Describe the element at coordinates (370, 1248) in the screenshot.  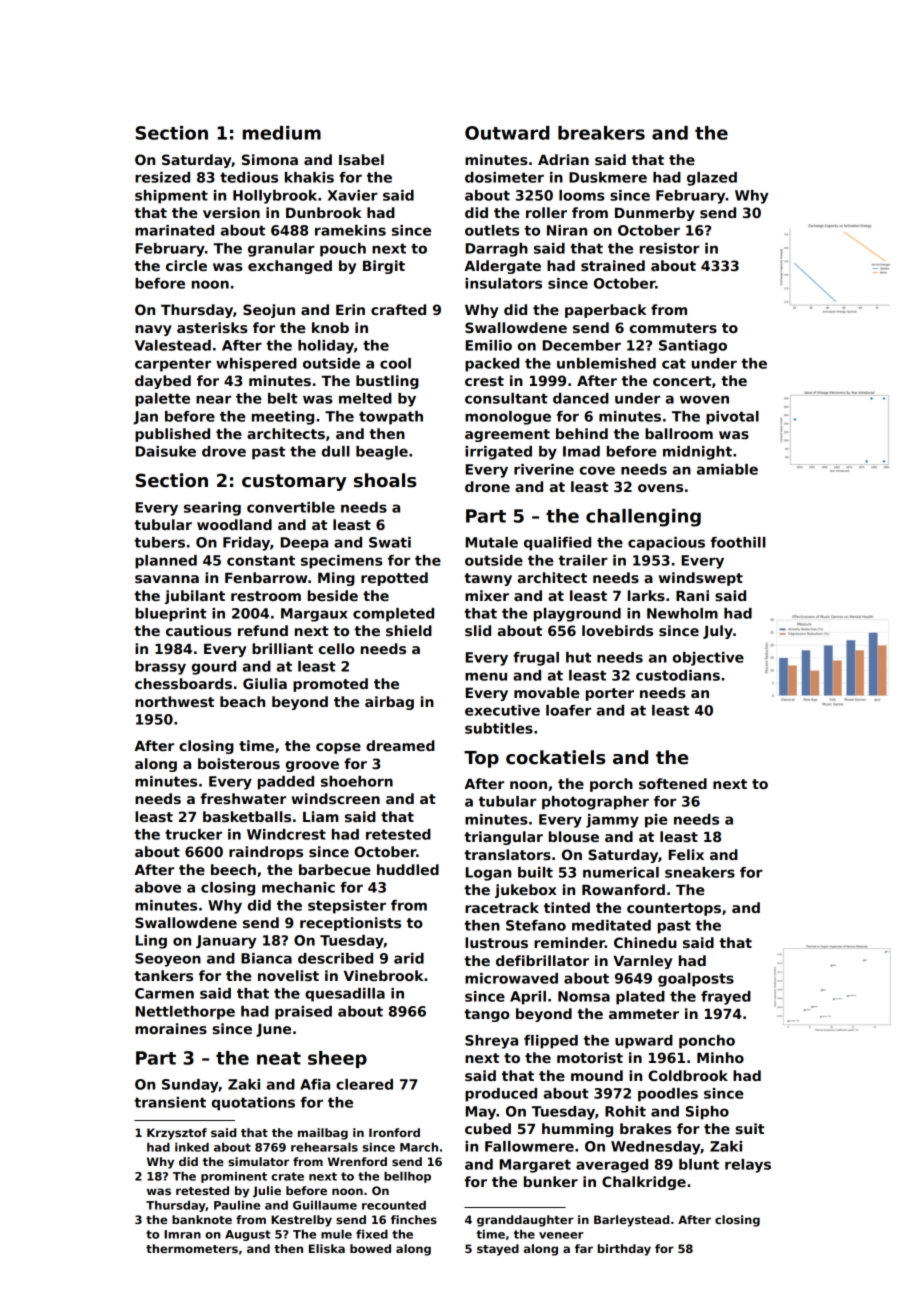
I see `bowed` at that location.
